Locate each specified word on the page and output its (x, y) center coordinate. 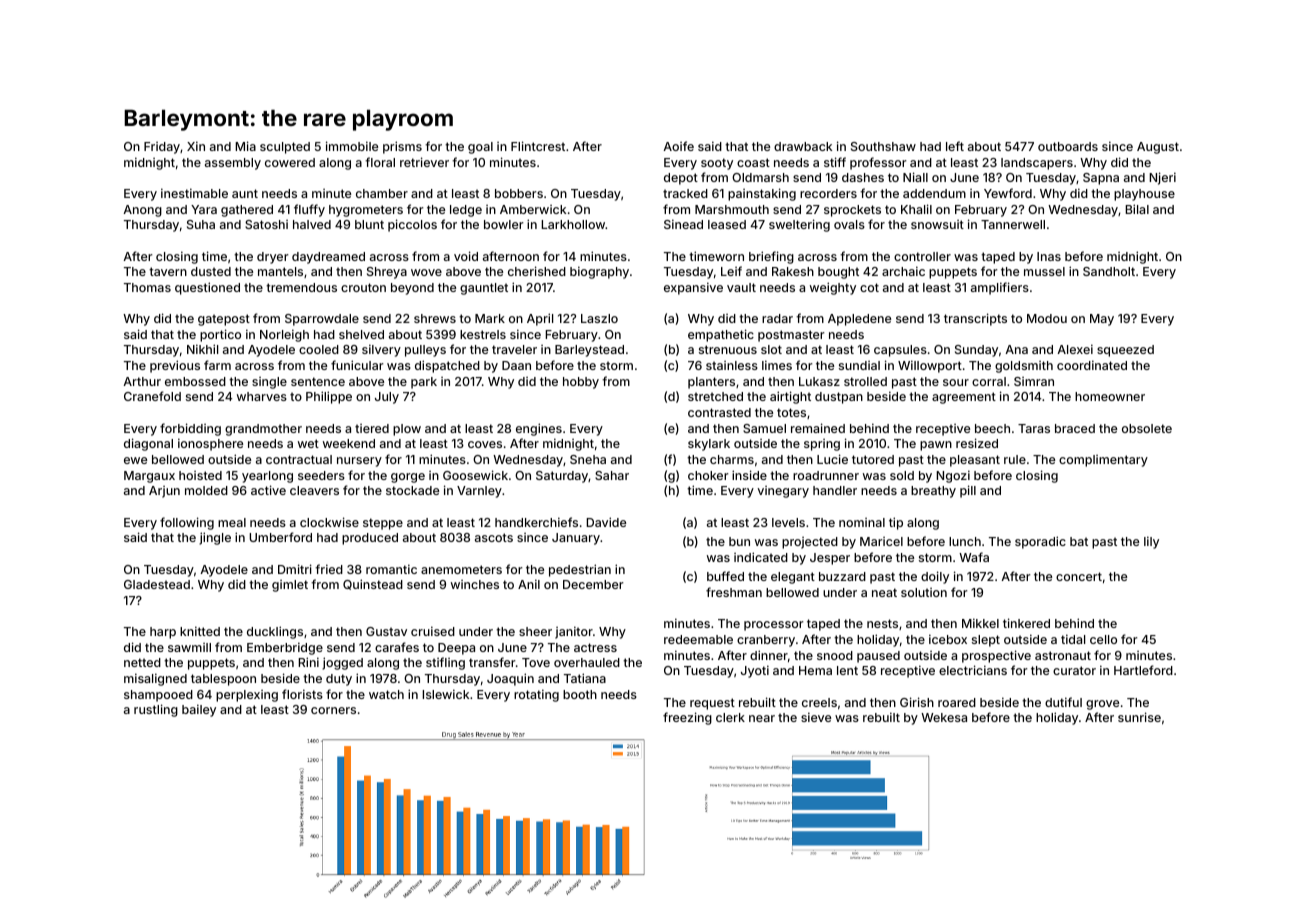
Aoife (678, 146)
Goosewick (475, 475)
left (955, 146)
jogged (342, 663)
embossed (195, 381)
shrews (435, 318)
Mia (245, 146)
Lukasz (819, 381)
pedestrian (580, 570)
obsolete (1147, 428)
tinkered (1026, 623)
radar (777, 318)
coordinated (1092, 365)
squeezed (1125, 351)
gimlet (290, 586)
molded (206, 490)
